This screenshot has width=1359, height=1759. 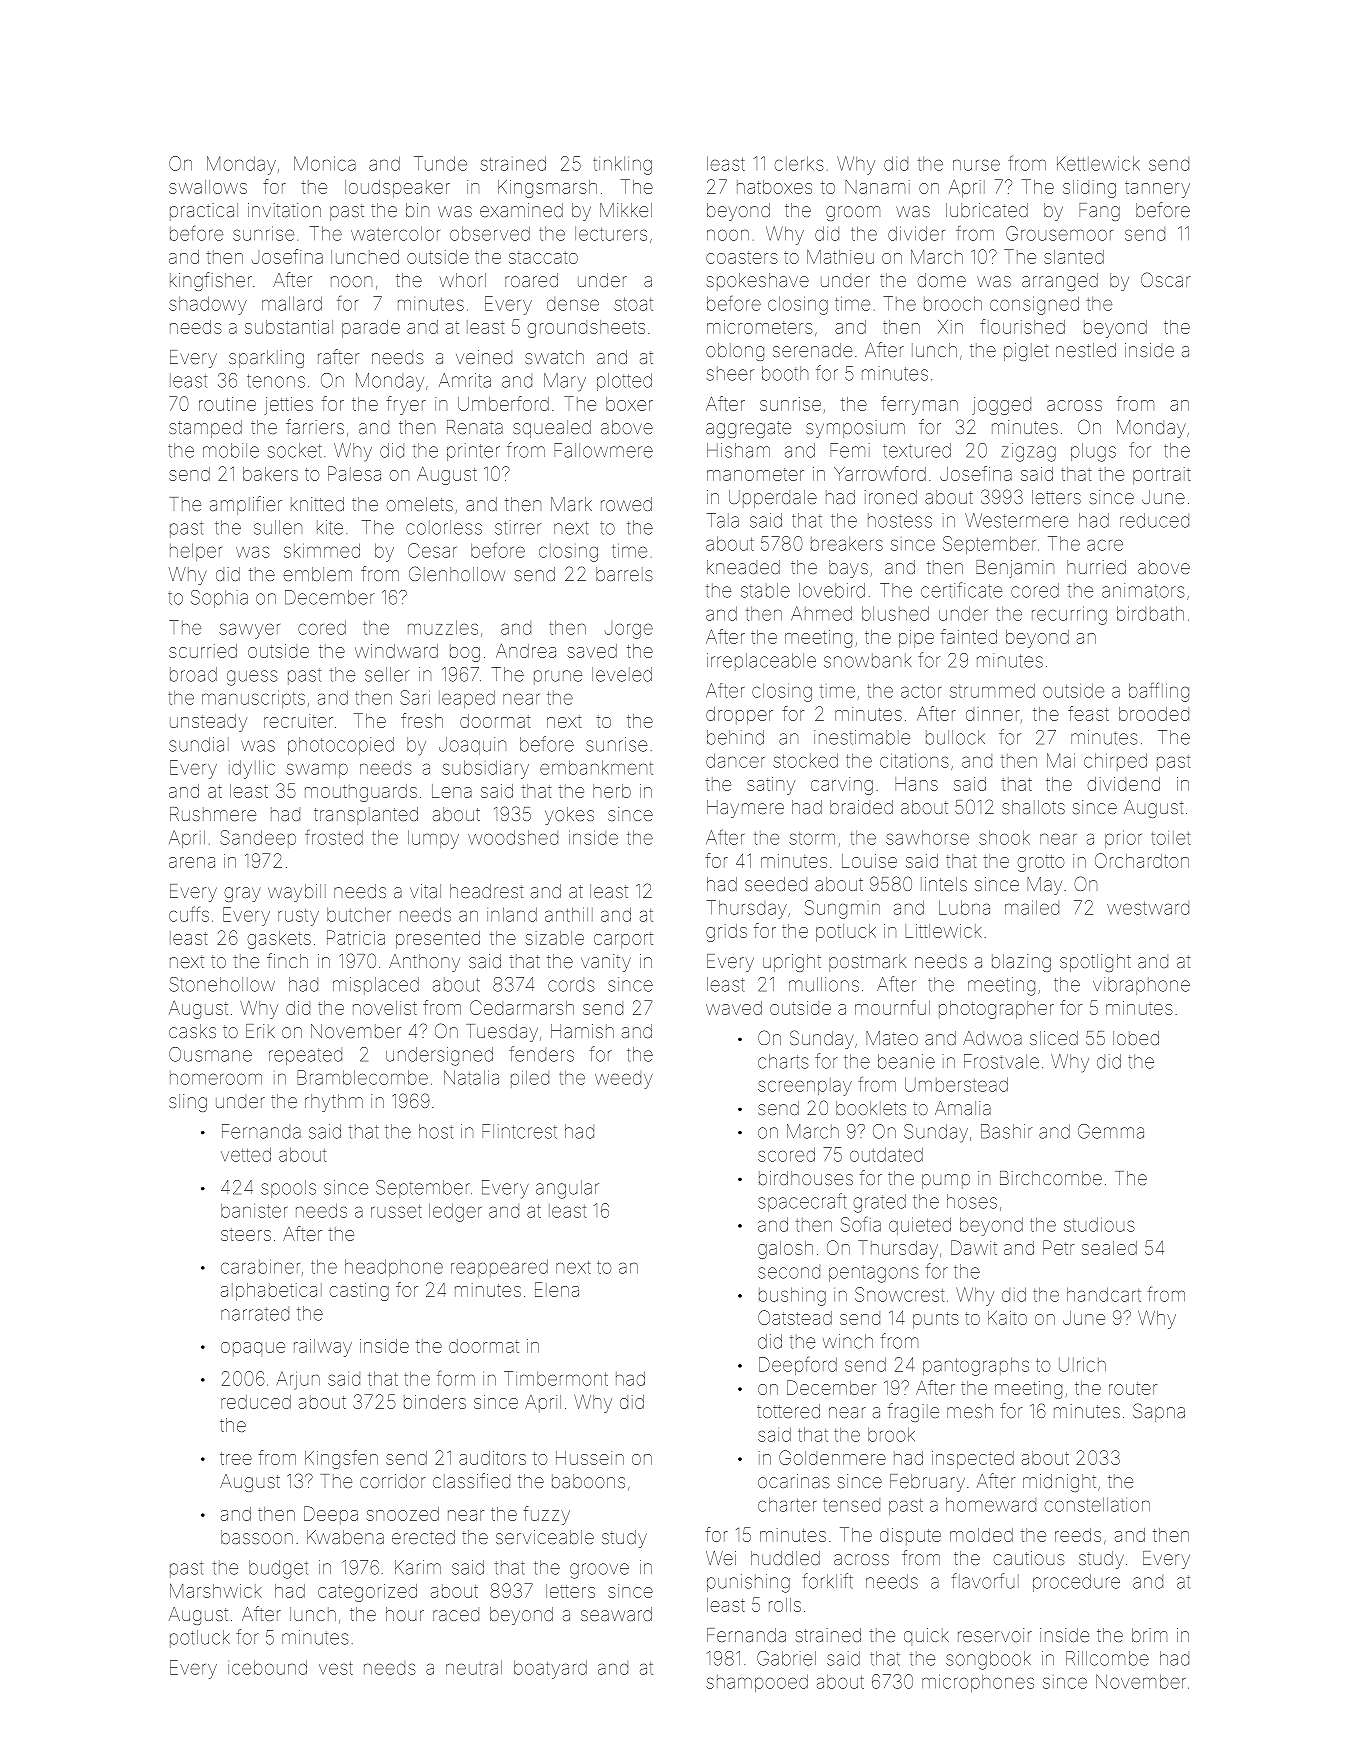 What do you see at coordinates (629, 631) in the screenshot?
I see `Jorge` at bounding box center [629, 631].
